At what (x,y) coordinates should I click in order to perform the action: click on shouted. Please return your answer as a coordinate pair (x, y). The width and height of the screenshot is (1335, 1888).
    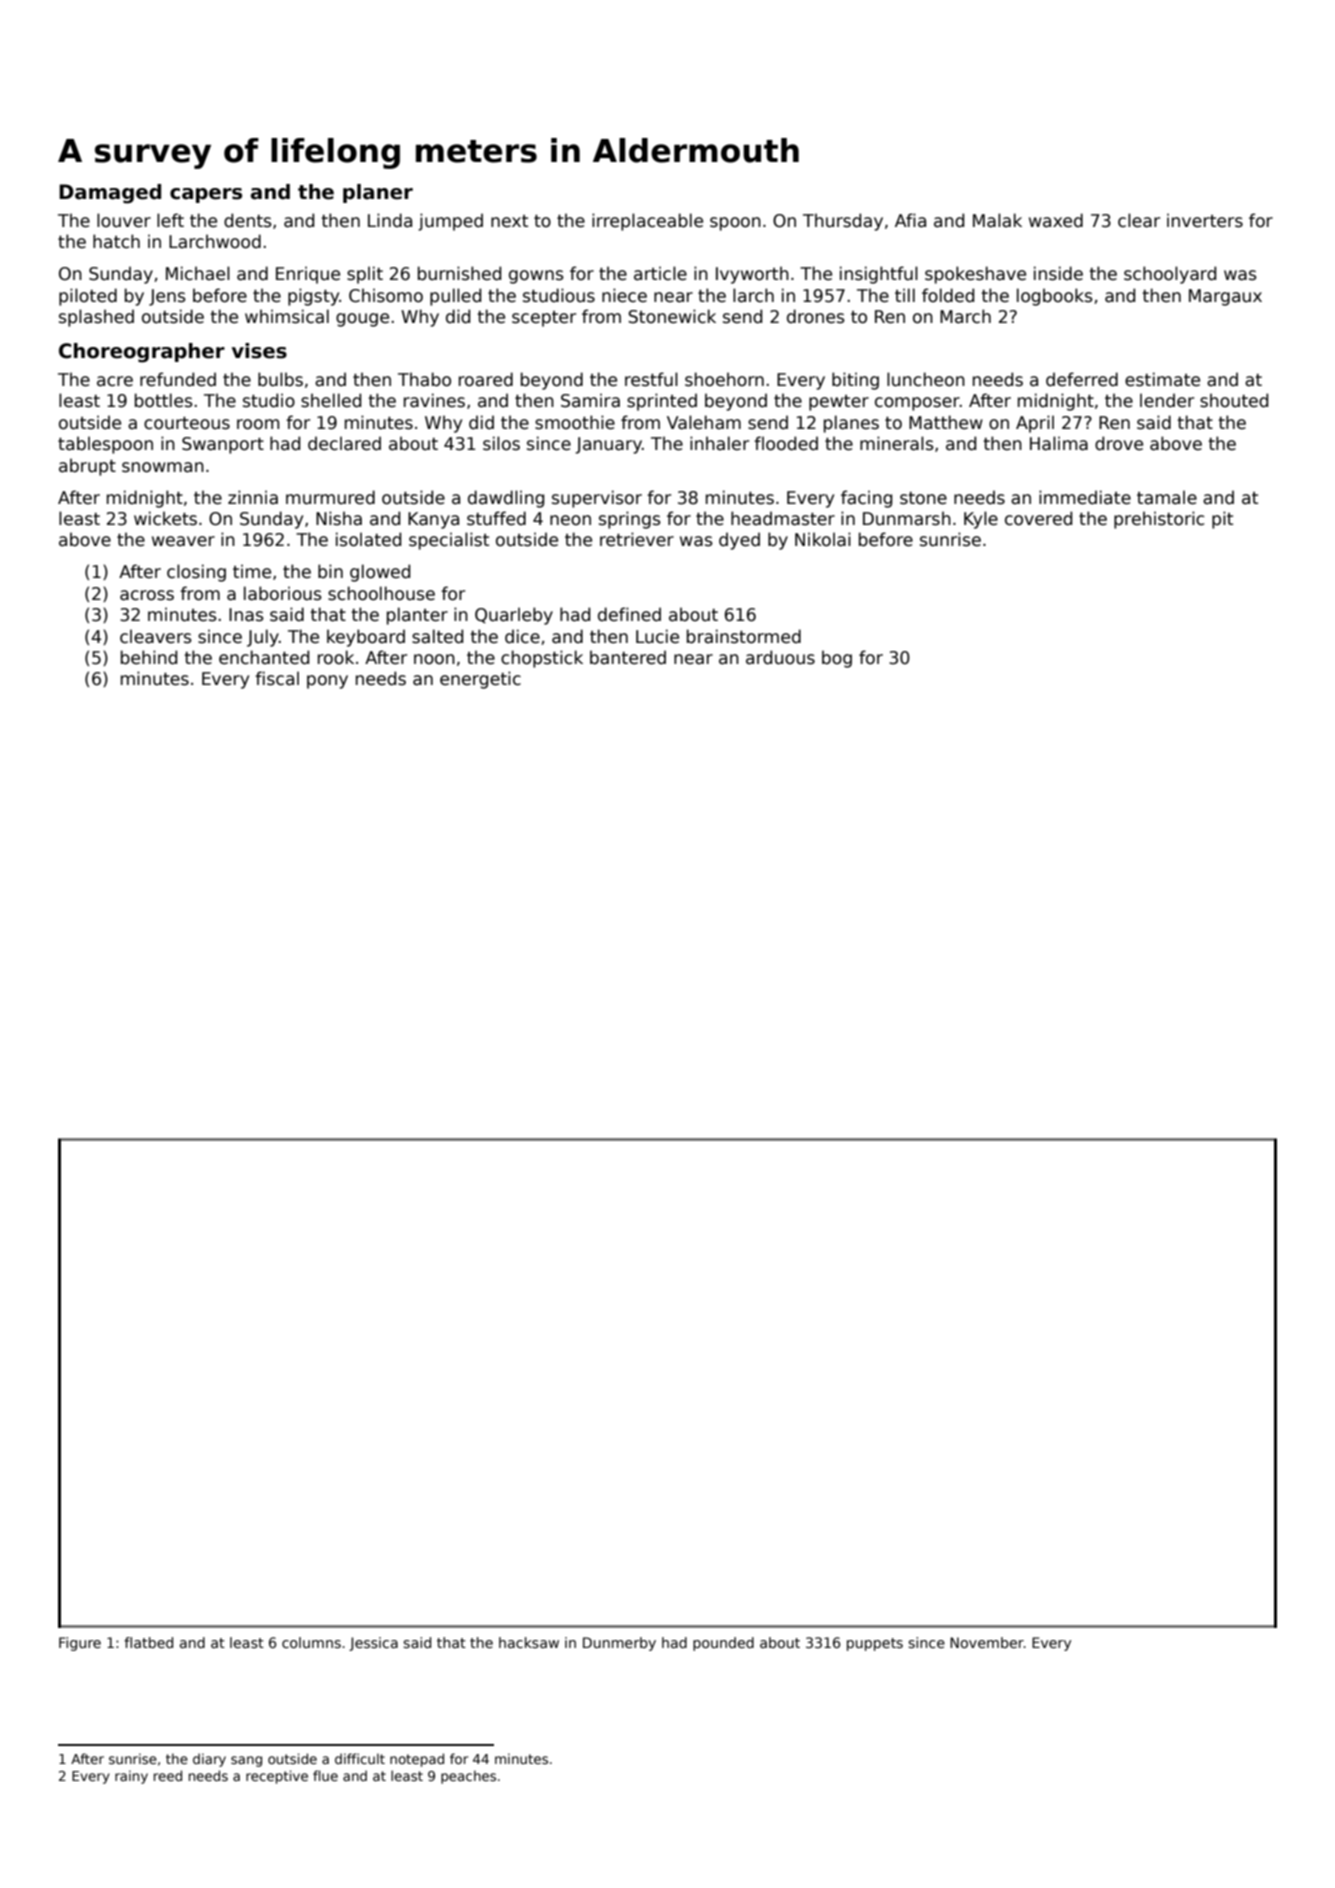
    Looking at the image, I should click on (1234, 400).
